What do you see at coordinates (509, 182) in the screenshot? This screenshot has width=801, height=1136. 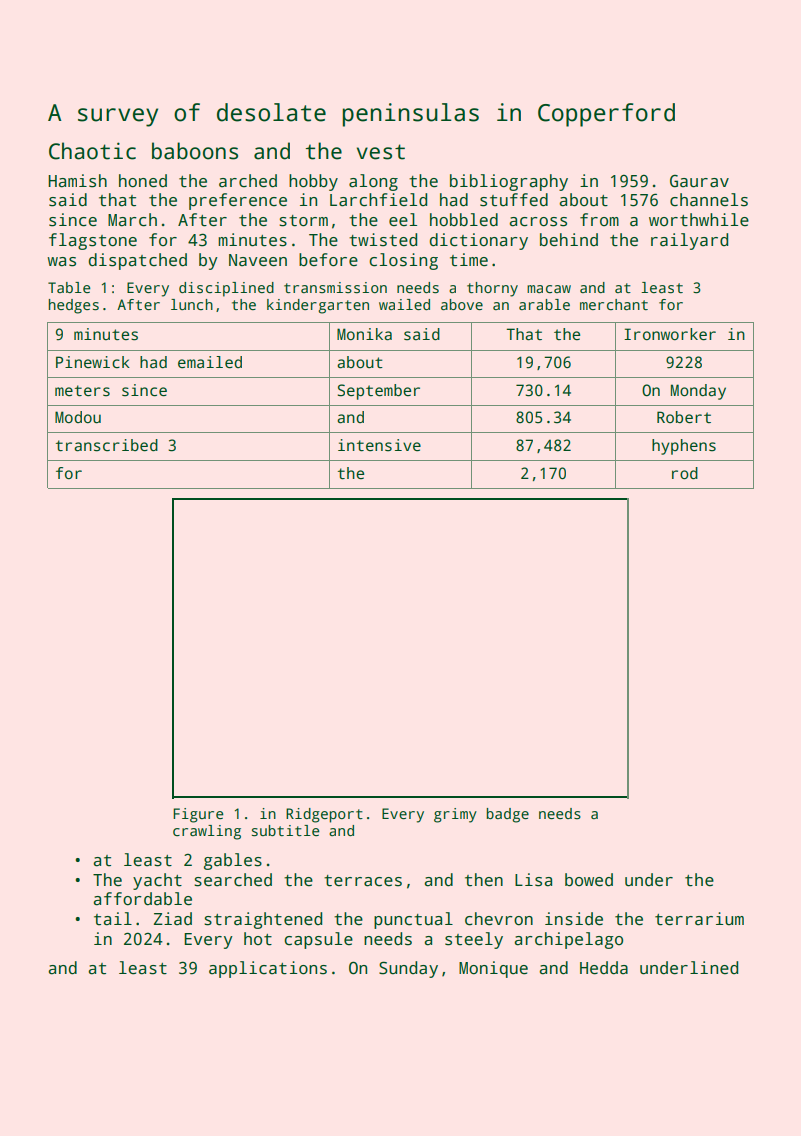 I see `bibliography` at bounding box center [509, 182].
